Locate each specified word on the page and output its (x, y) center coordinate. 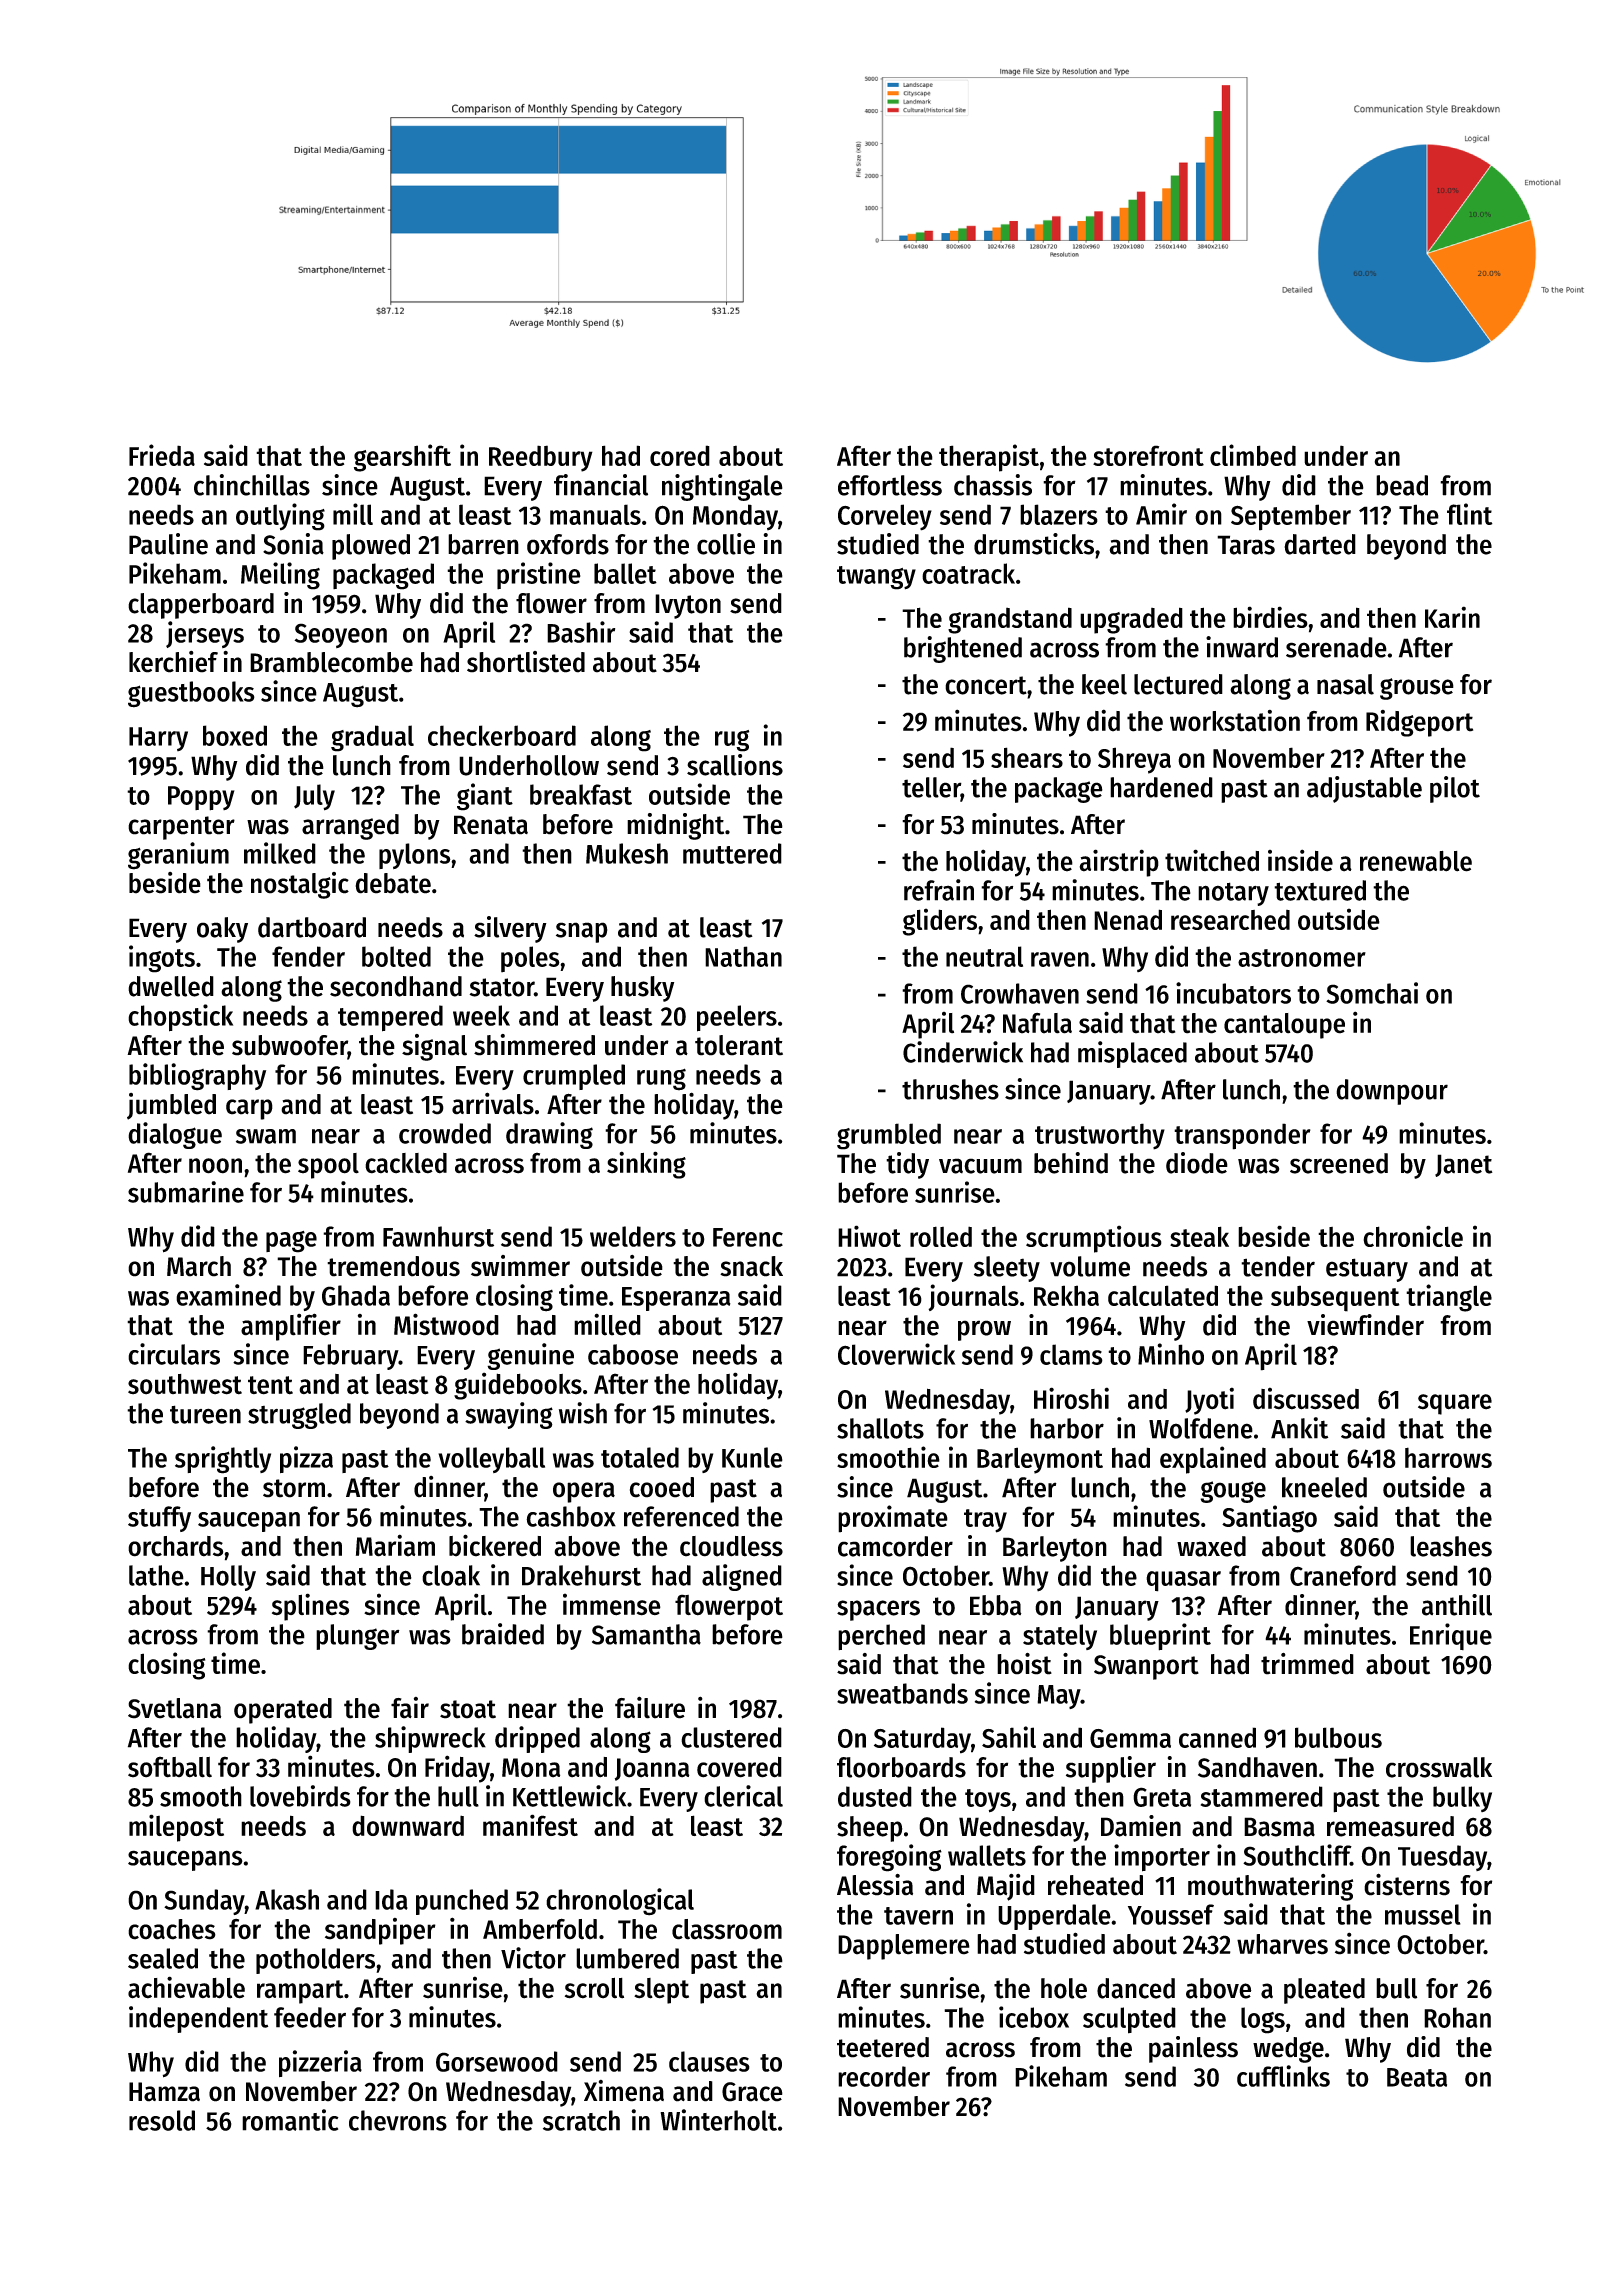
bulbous (1338, 1737)
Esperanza (676, 1299)
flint (1470, 514)
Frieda (162, 455)
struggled (299, 1416)
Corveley (885, 517)
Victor (533, 1958)
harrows (1448, 1457)
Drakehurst (581, 1575)
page (291, 1242)
